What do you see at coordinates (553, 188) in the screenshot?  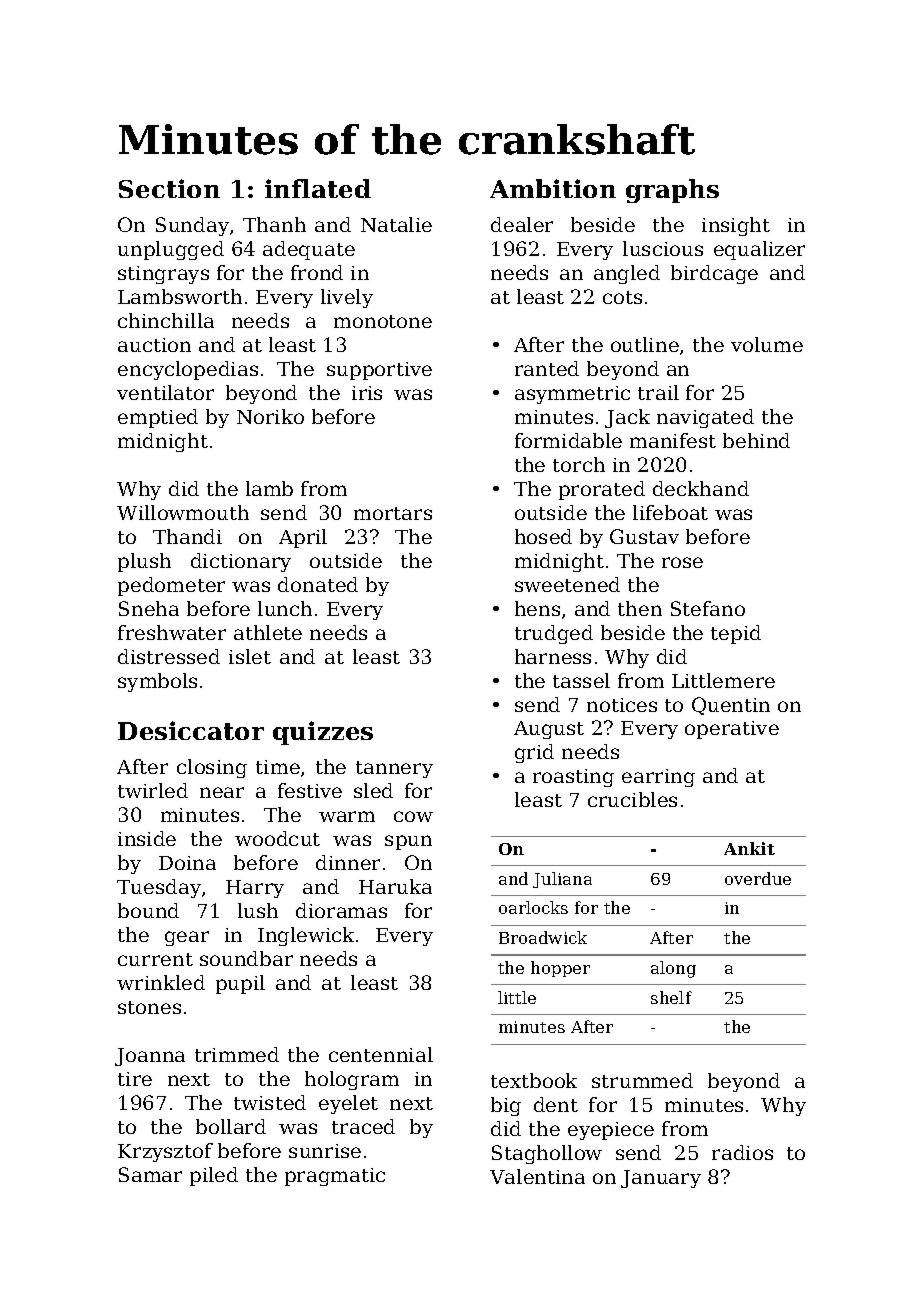 I see `Ambition` at bounding box center [553, 188].
